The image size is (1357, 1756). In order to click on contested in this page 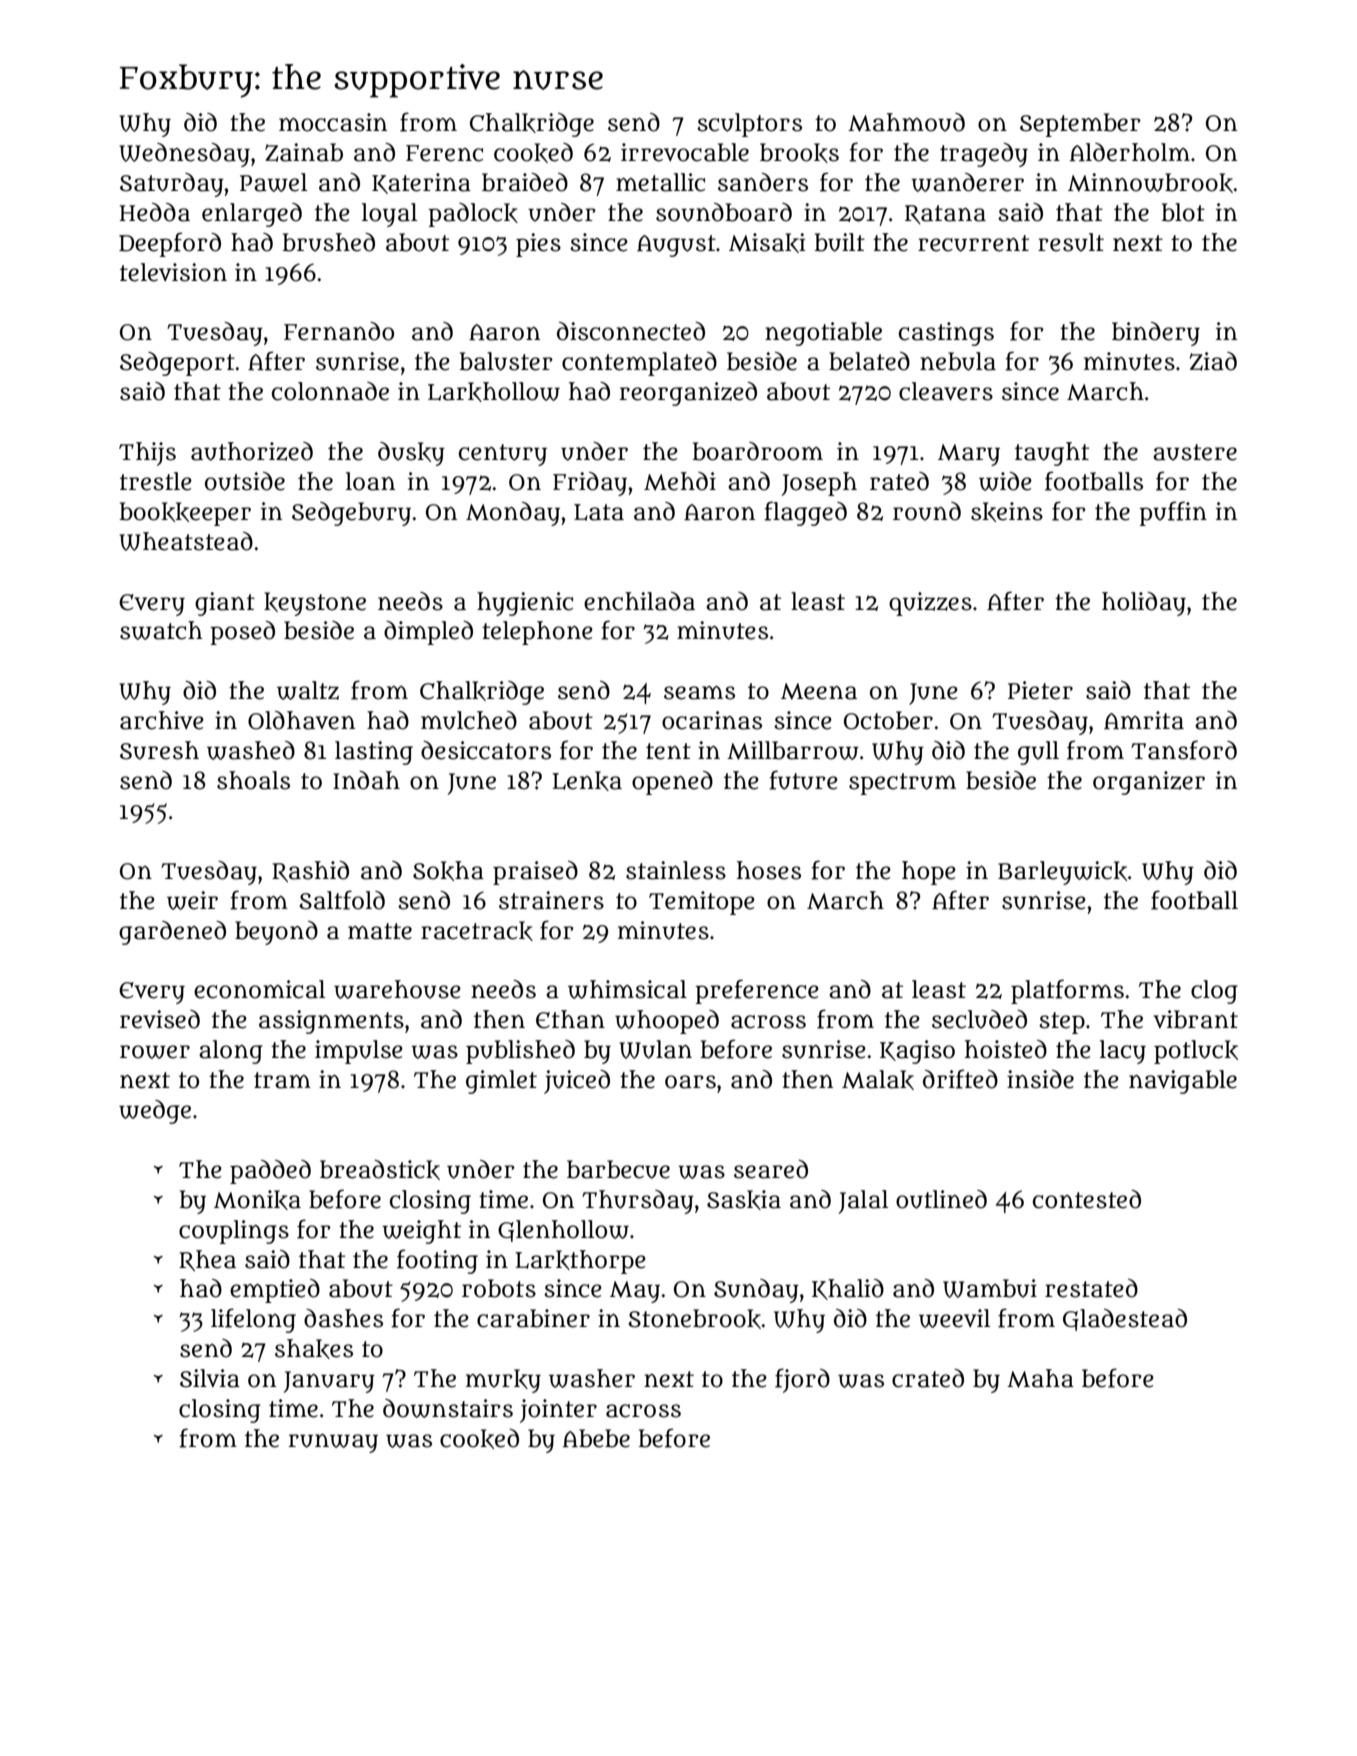, I will do `click(1087, 1199)`.
